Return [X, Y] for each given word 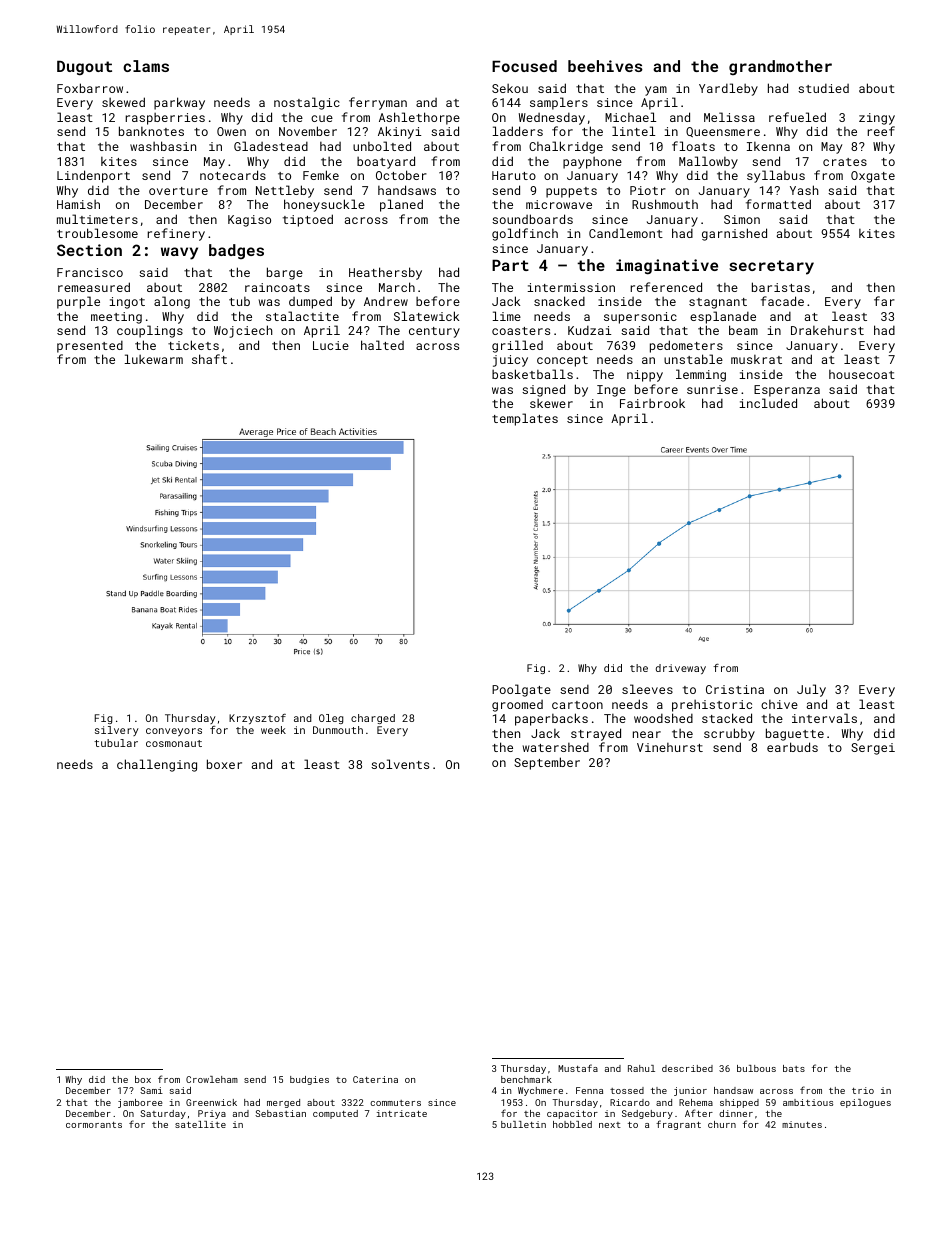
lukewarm [153, 359]
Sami [151, 1090]
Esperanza [787, 391]
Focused [524, 66]
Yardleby [728, 89]
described [687, 1068]
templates [525, 419]
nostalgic [307, 103]
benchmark [526, 1079]
